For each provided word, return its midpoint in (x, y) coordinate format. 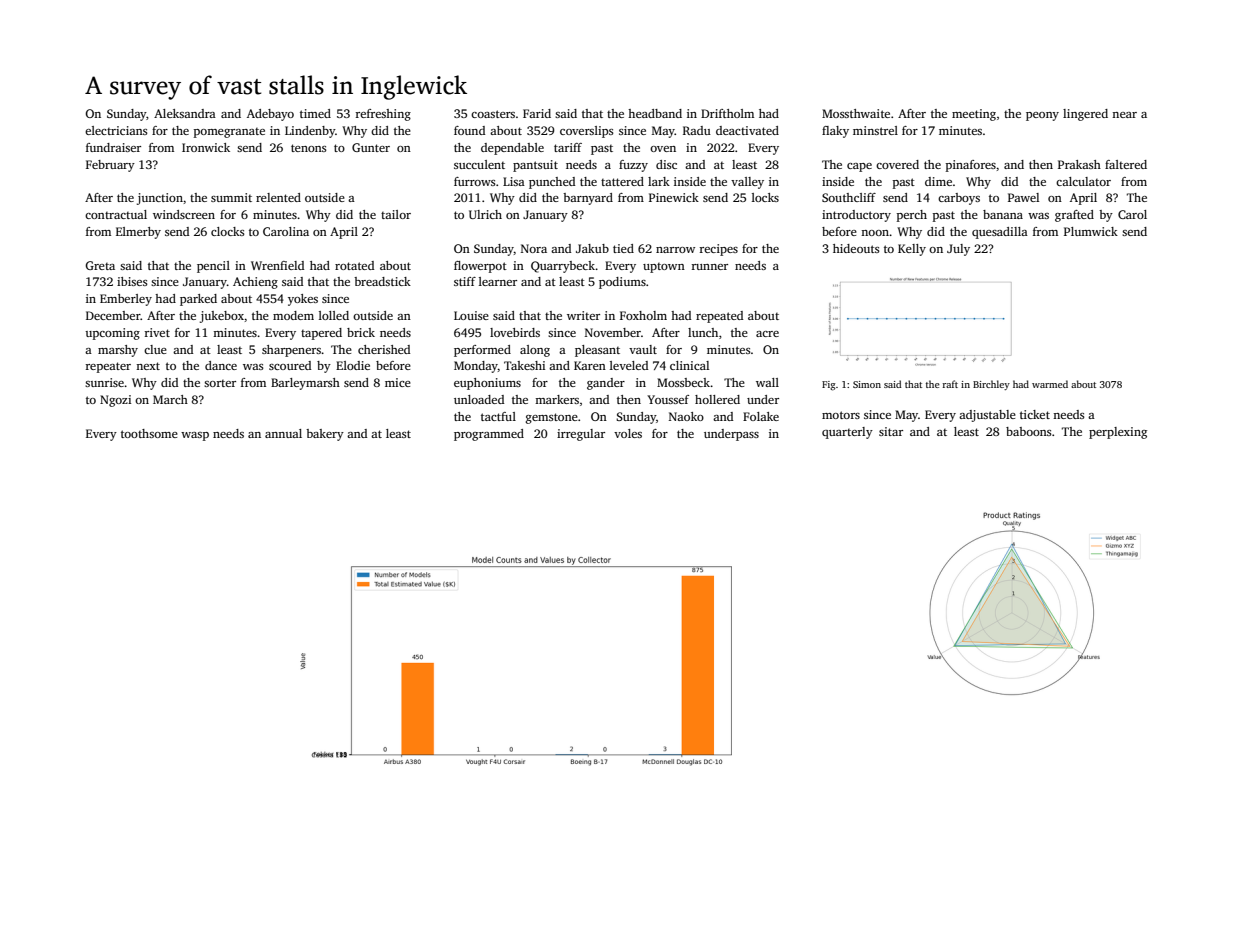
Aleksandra (185, 113)
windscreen (184, 214)
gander (606, 384)
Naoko (686, 416)
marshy (118, 351)
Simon (867, 384)
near (1124, 115)
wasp (195, 436)
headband (655, 113)
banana (1003, 214)
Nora (534, 248)
